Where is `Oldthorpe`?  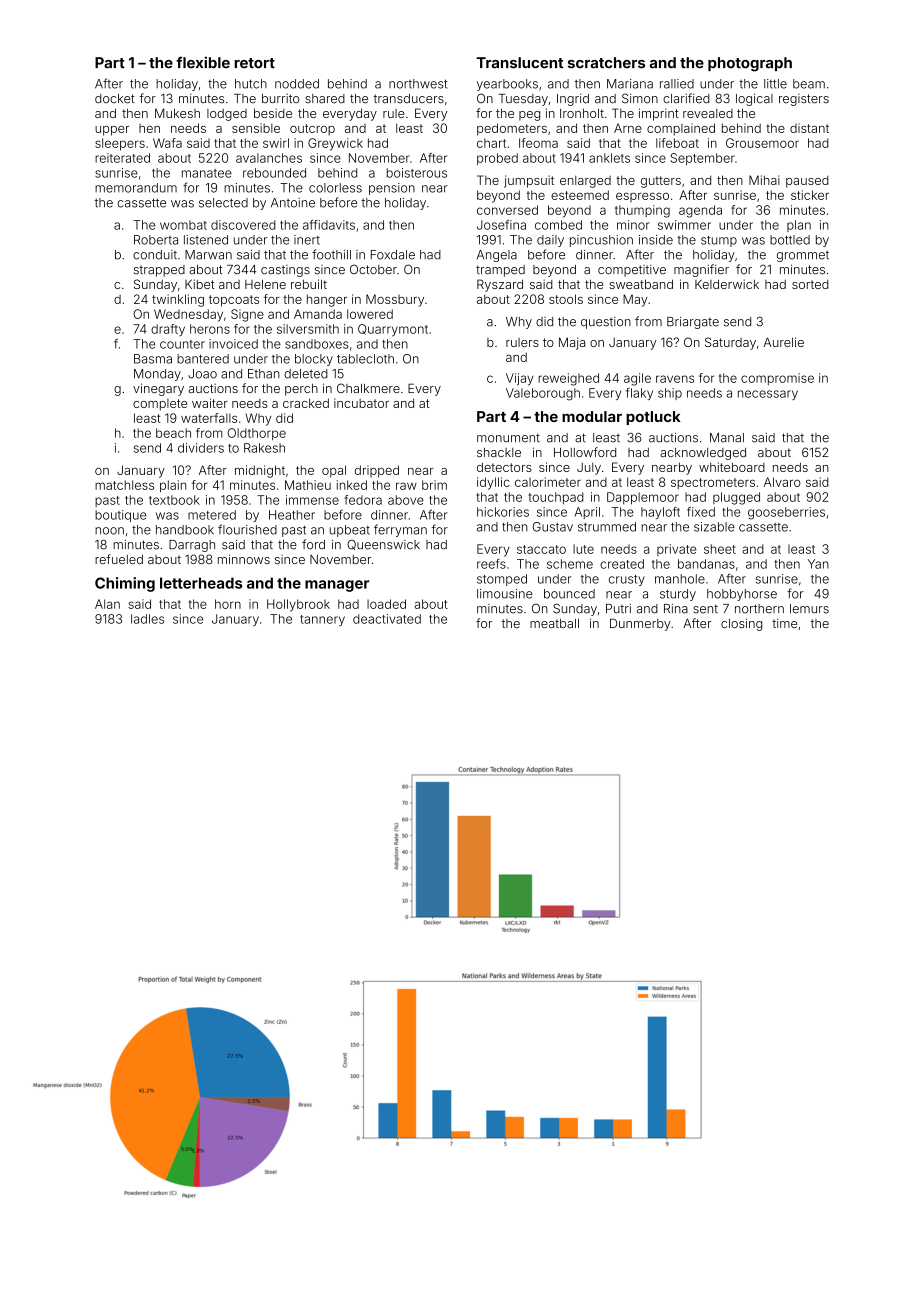
Oldthorpe is located at coordinates (257, 434).
